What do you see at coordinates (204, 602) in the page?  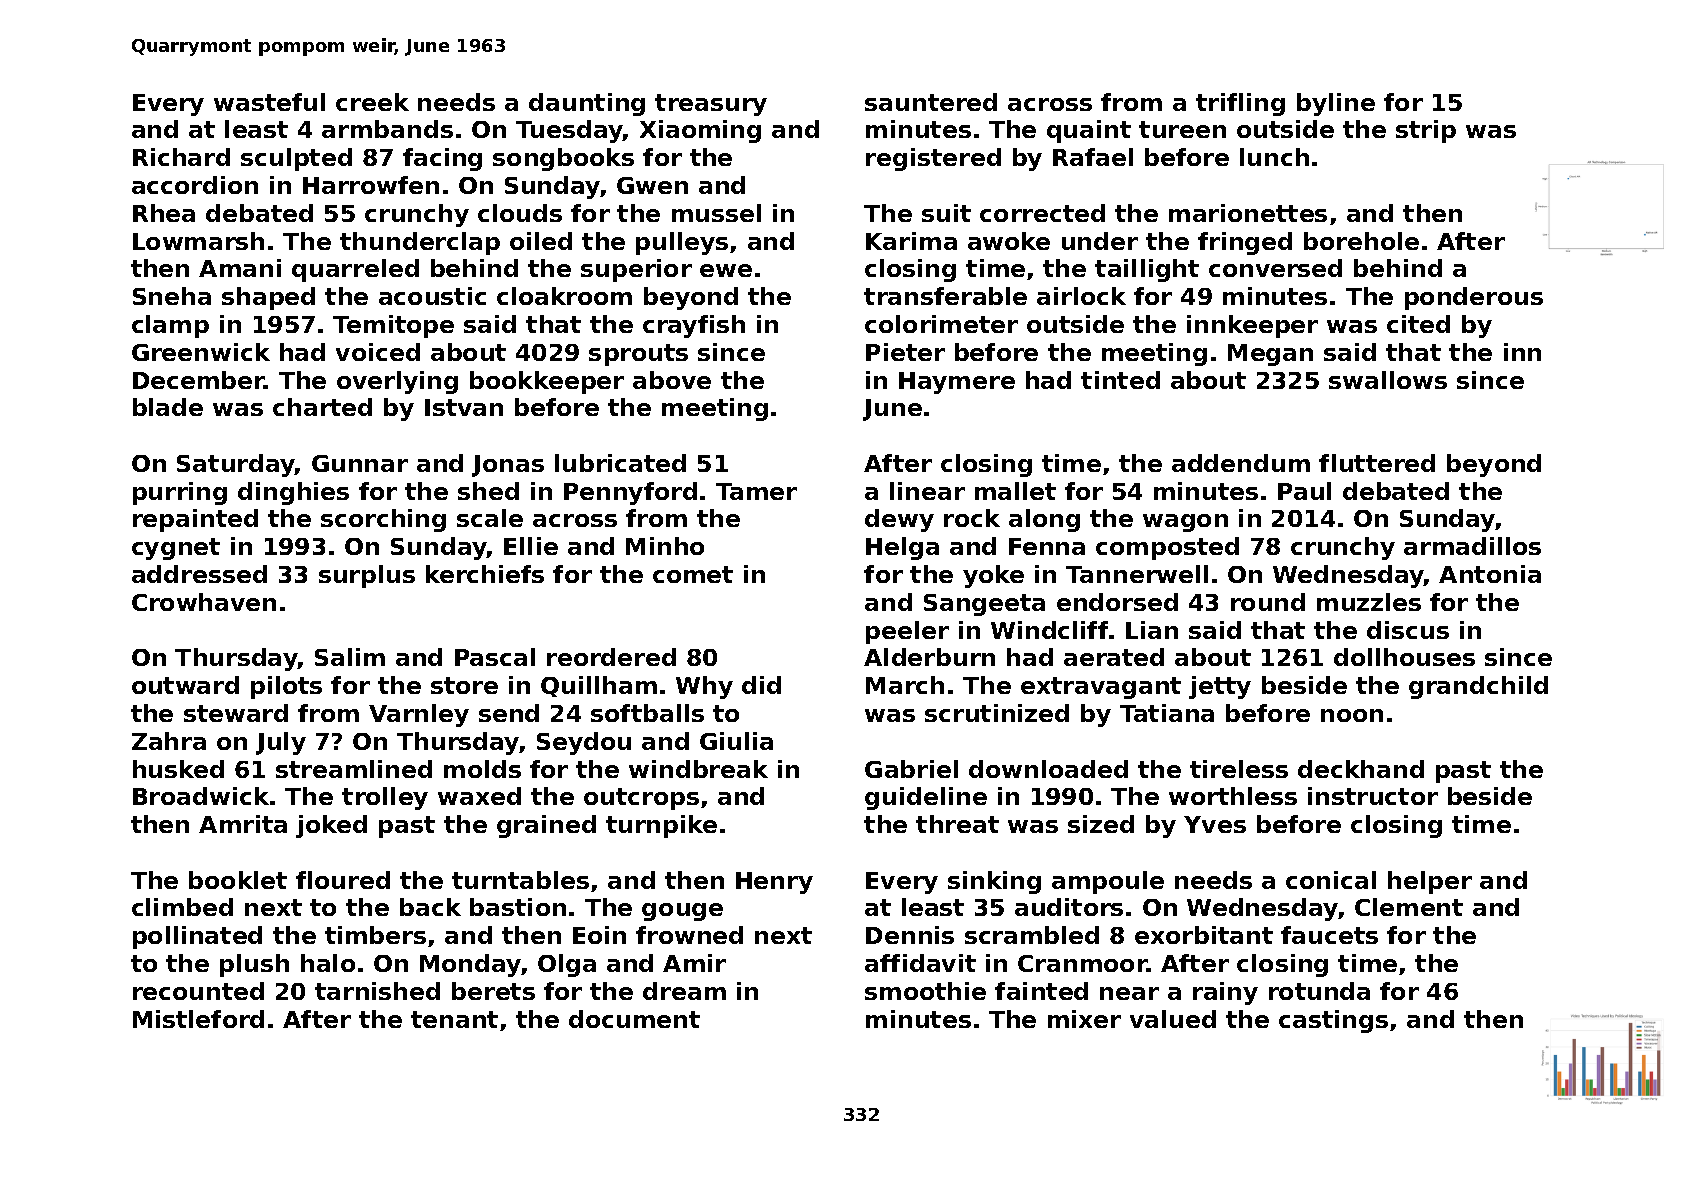 I see `Crowhaven` at bounding box center [204, 602].
